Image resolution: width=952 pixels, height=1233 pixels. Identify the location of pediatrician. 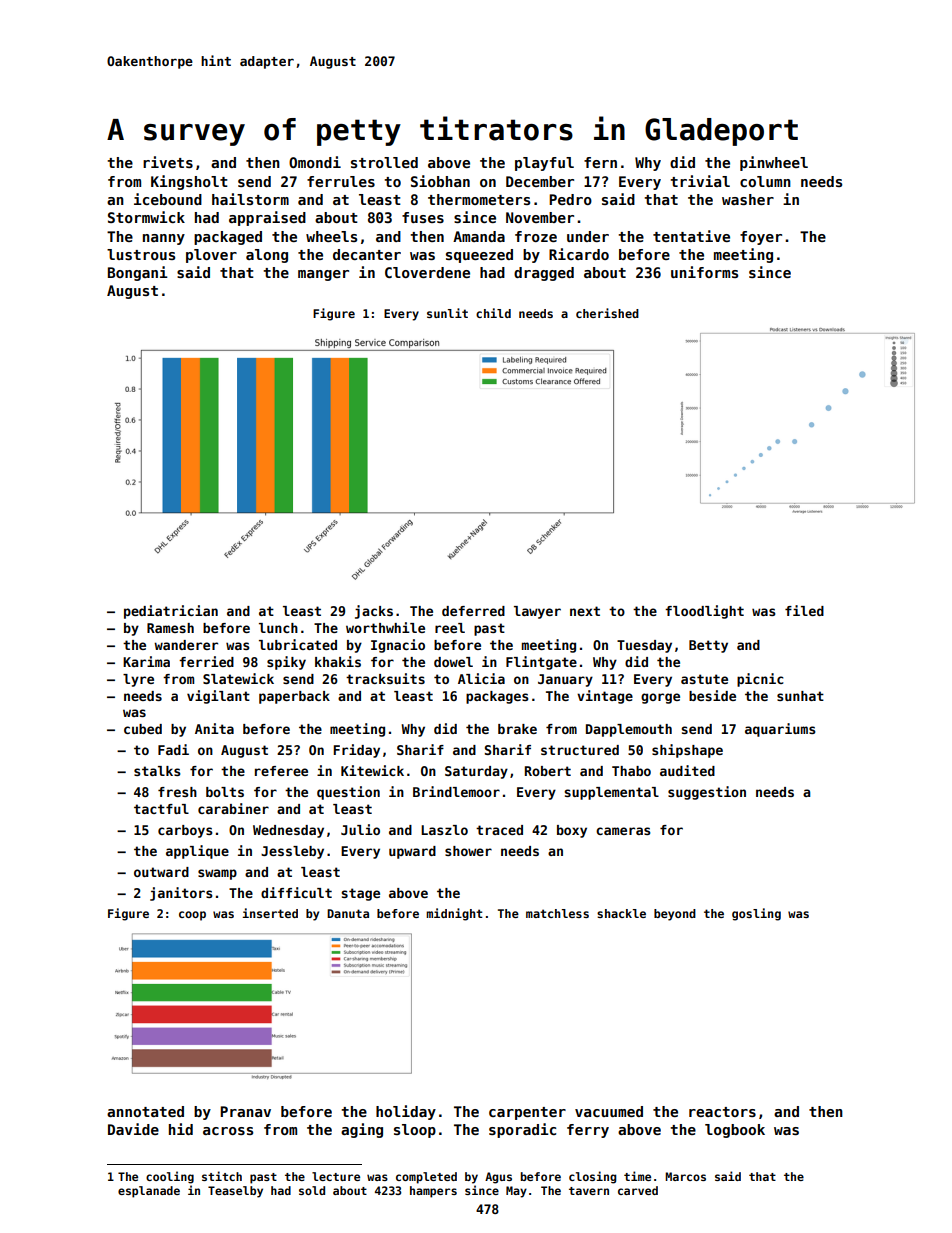
(171, 612).
